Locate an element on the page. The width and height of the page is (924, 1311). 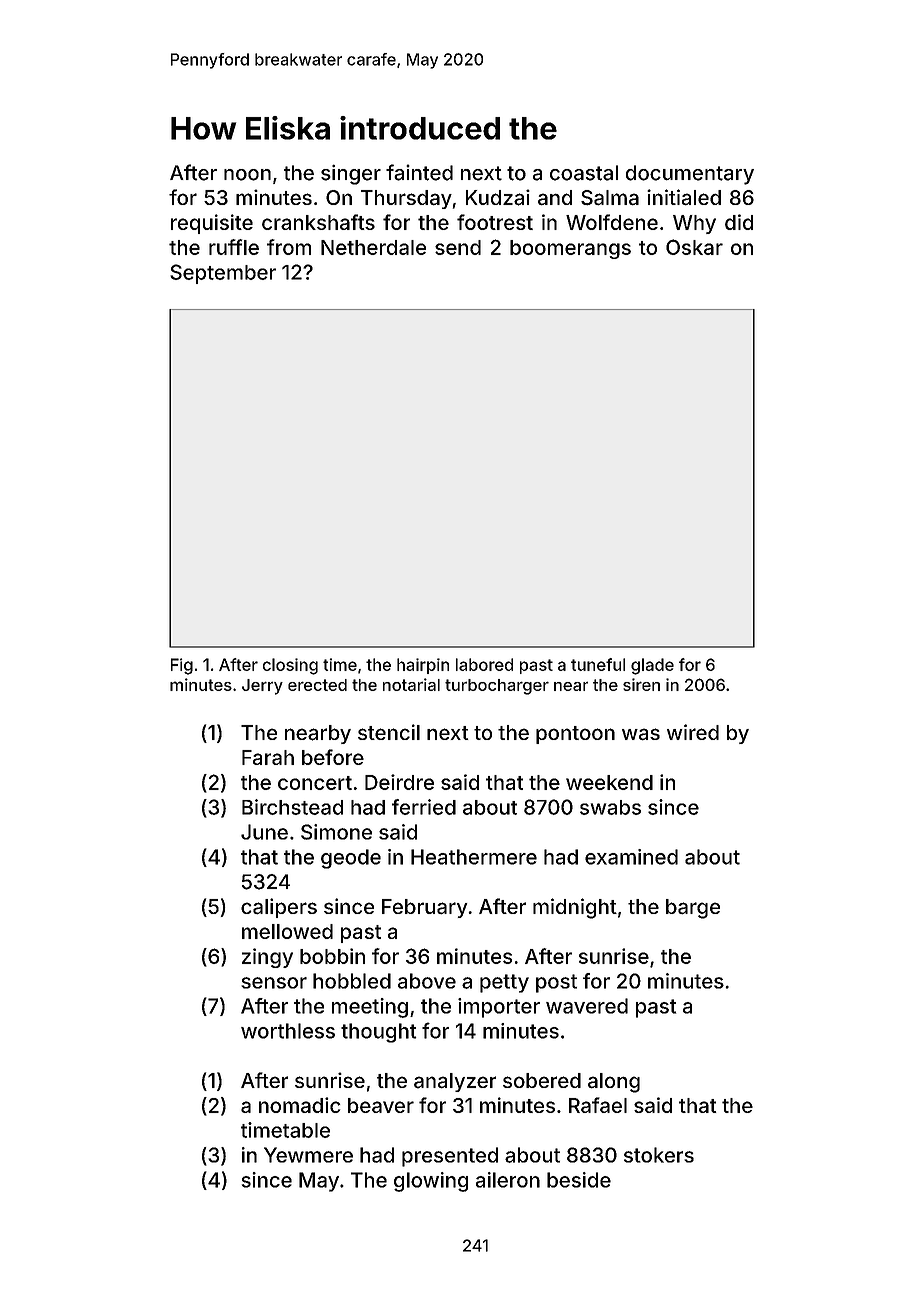
glowing is located at coordinates (431, 1182).
